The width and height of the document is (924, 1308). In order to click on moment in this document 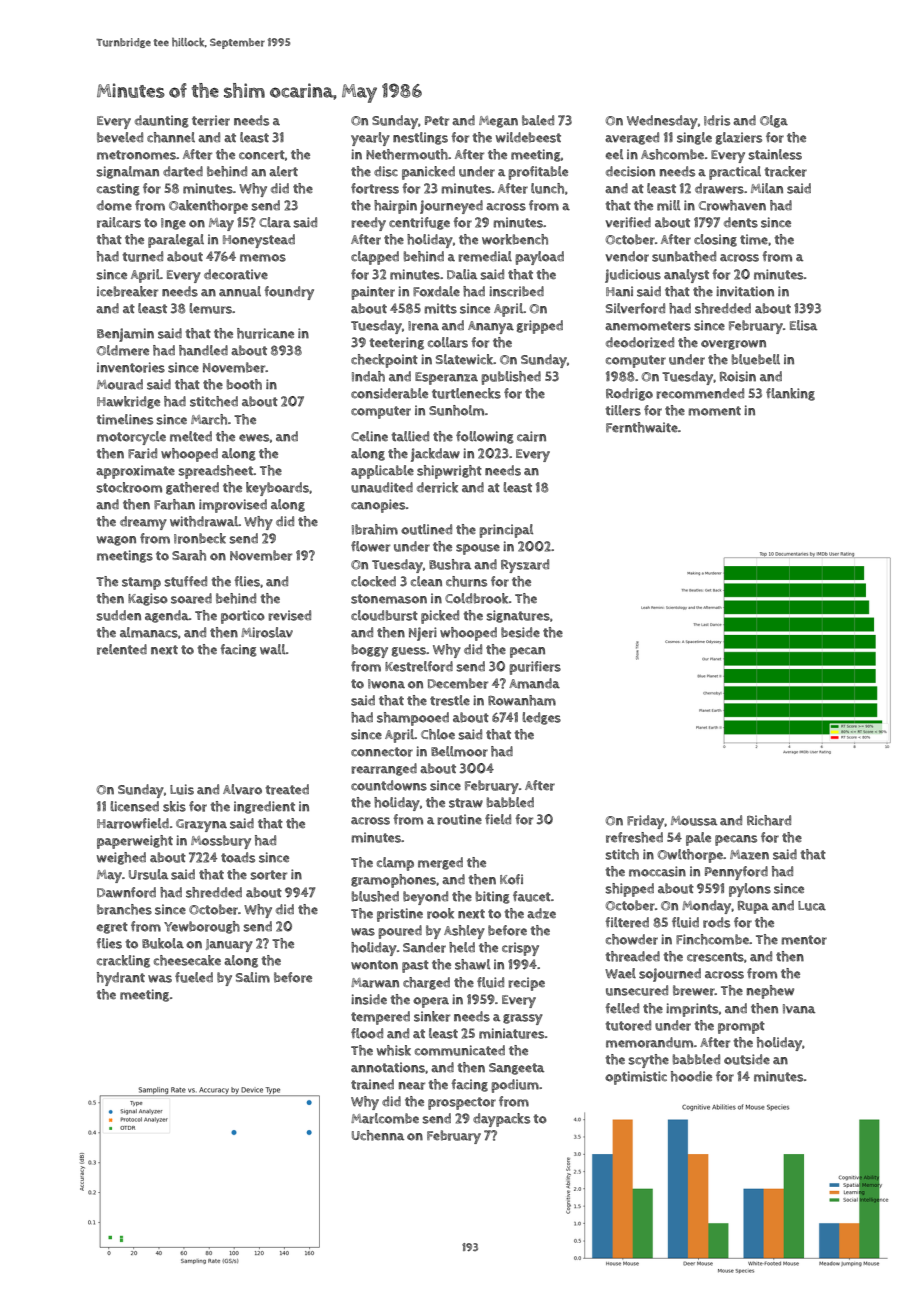, I will do `click(715, 411)`.
